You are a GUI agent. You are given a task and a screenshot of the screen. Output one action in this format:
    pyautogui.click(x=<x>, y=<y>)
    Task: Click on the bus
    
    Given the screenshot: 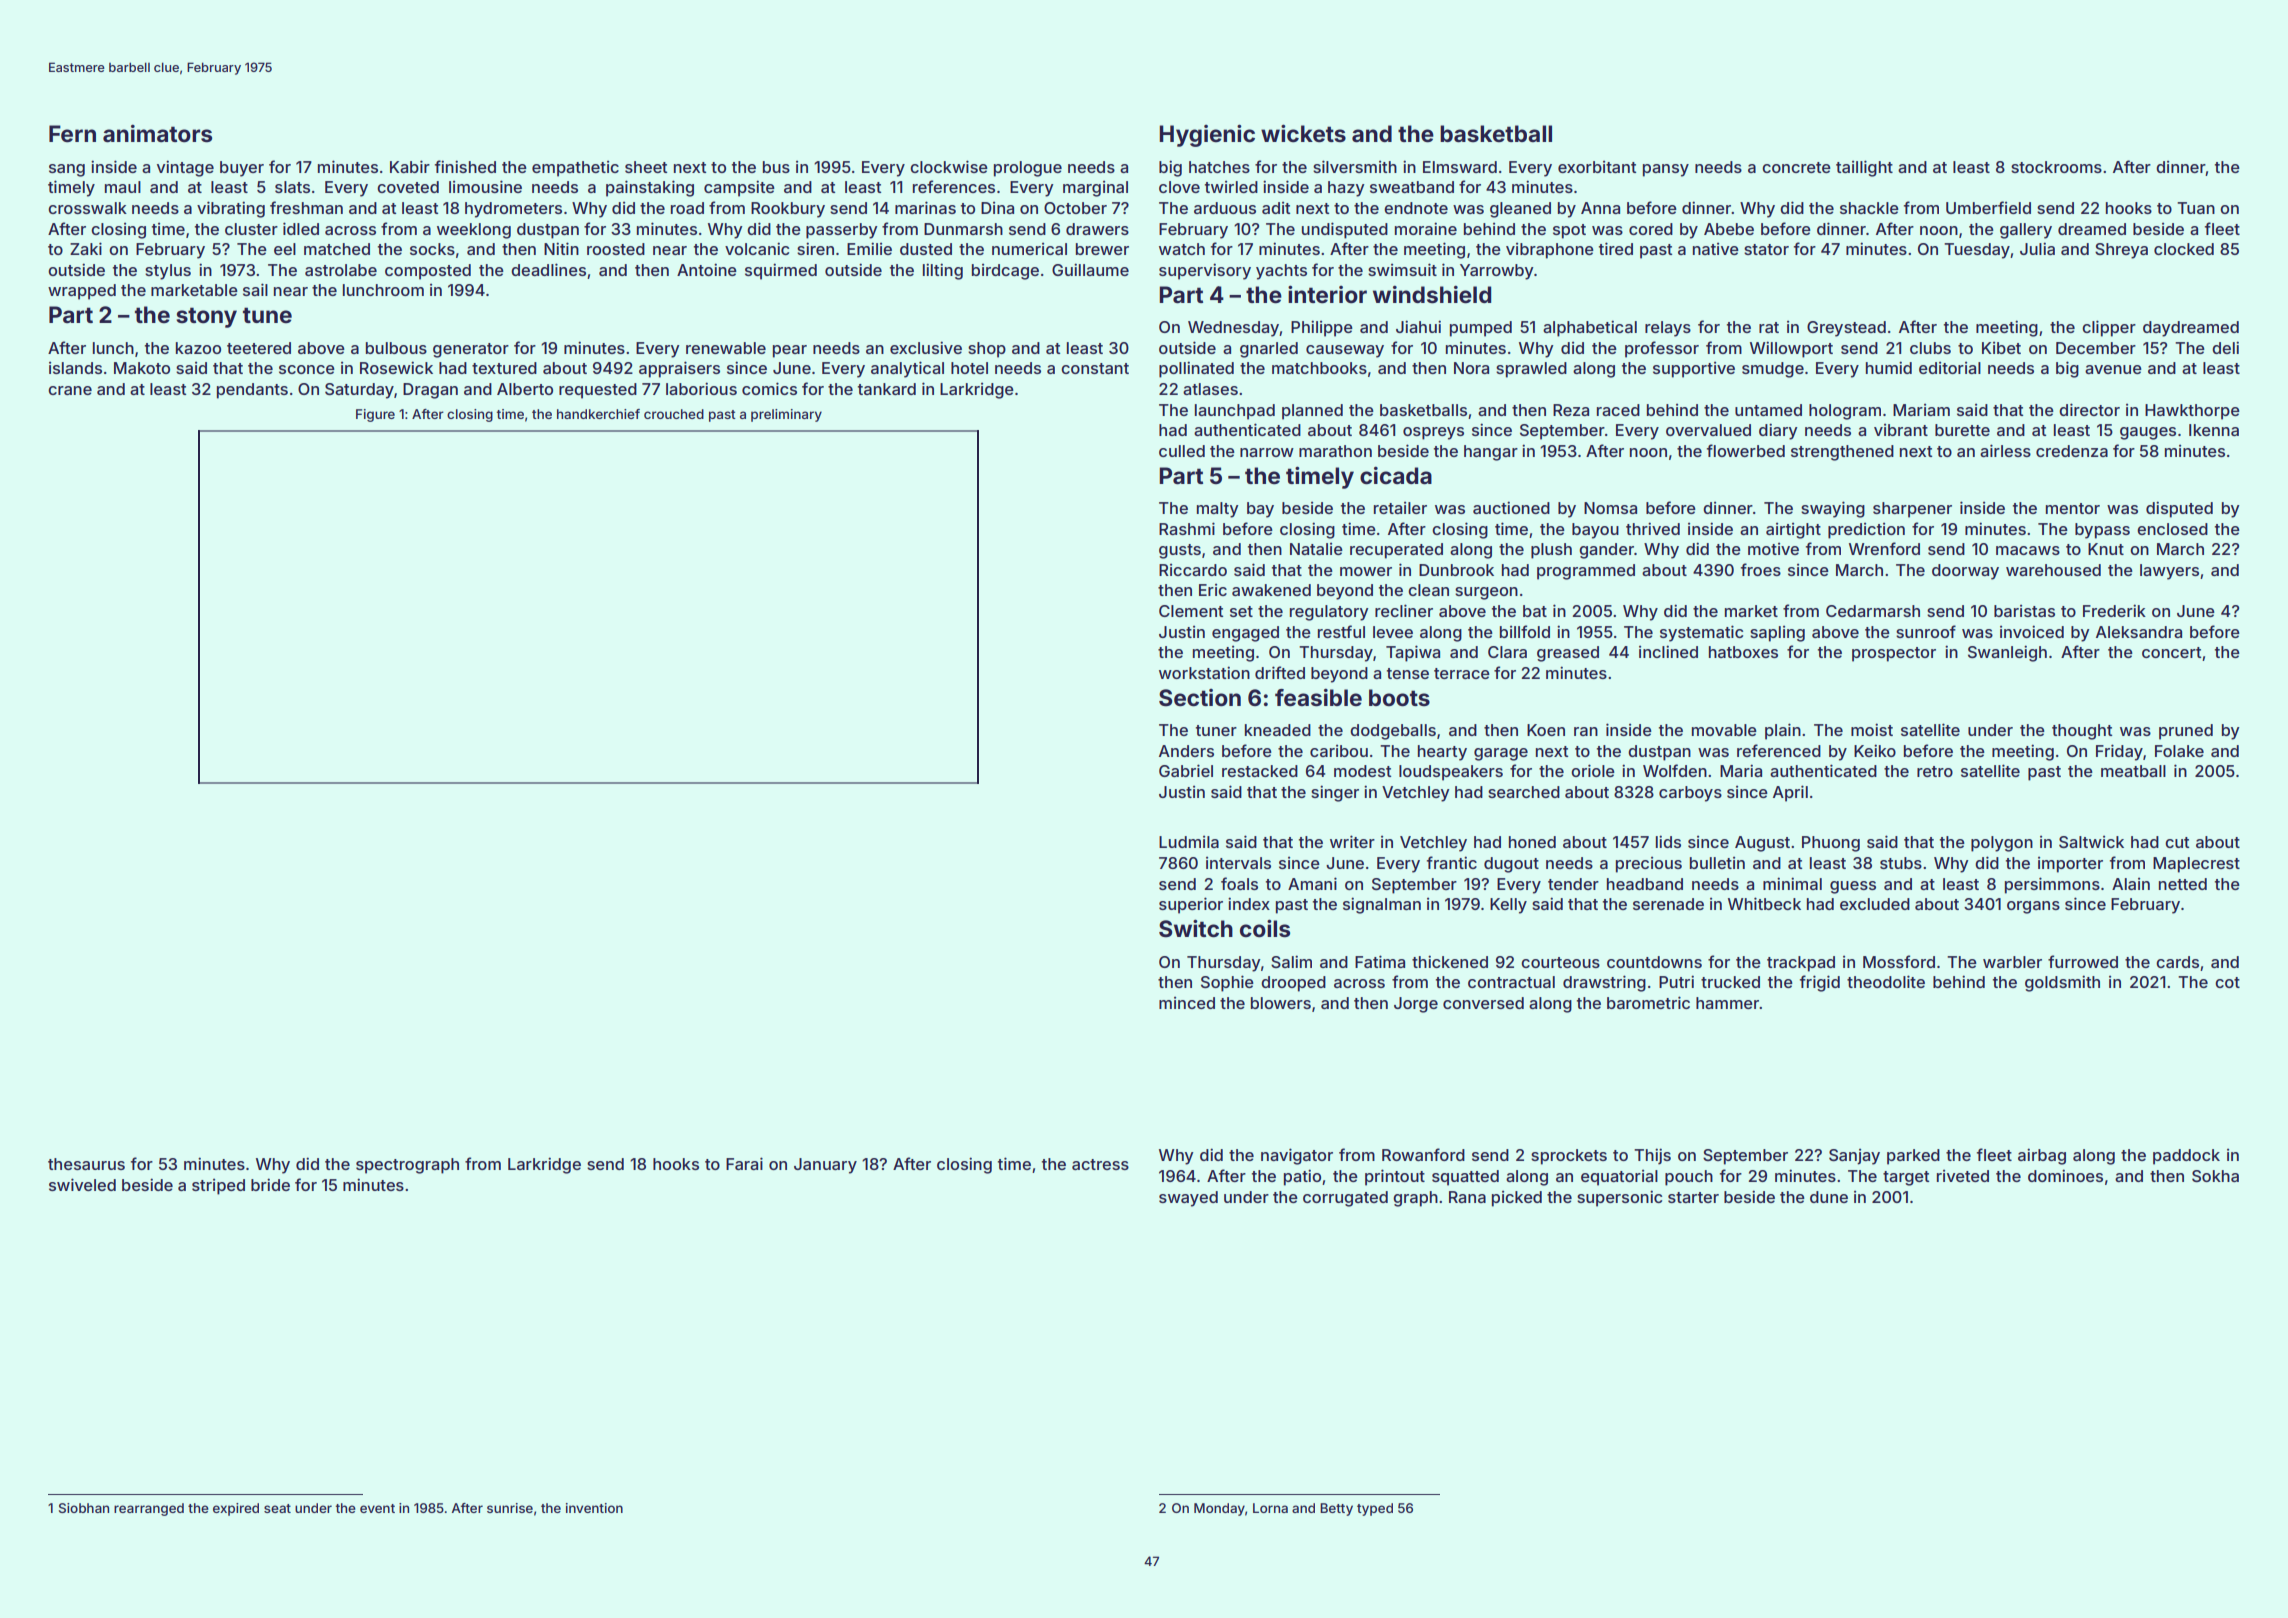 What is the action you would take?
    pyautogui.click(x=776, y=167)
